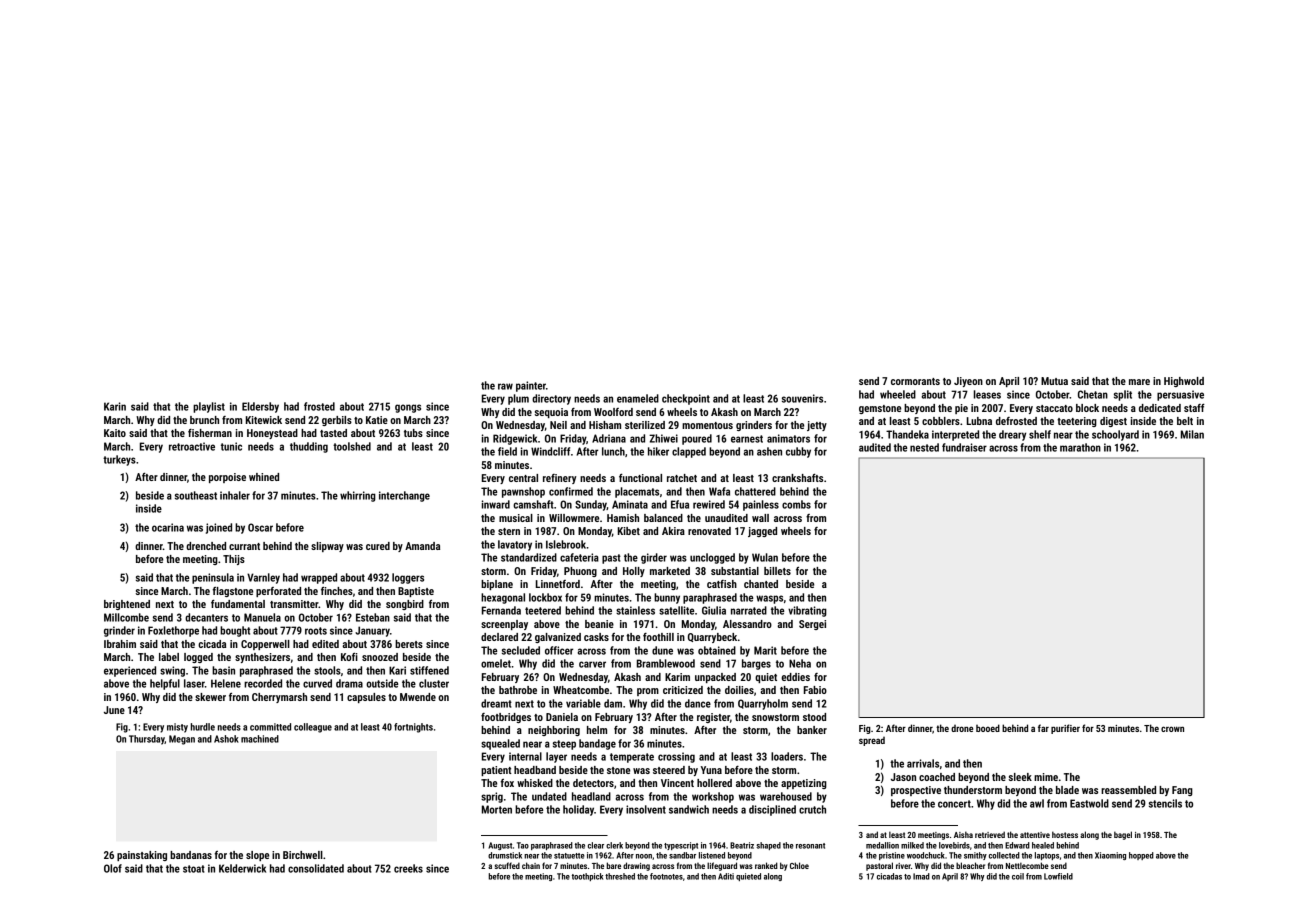 This image has width=1308, height=924. I want to click on pie, so click(961, 409).
